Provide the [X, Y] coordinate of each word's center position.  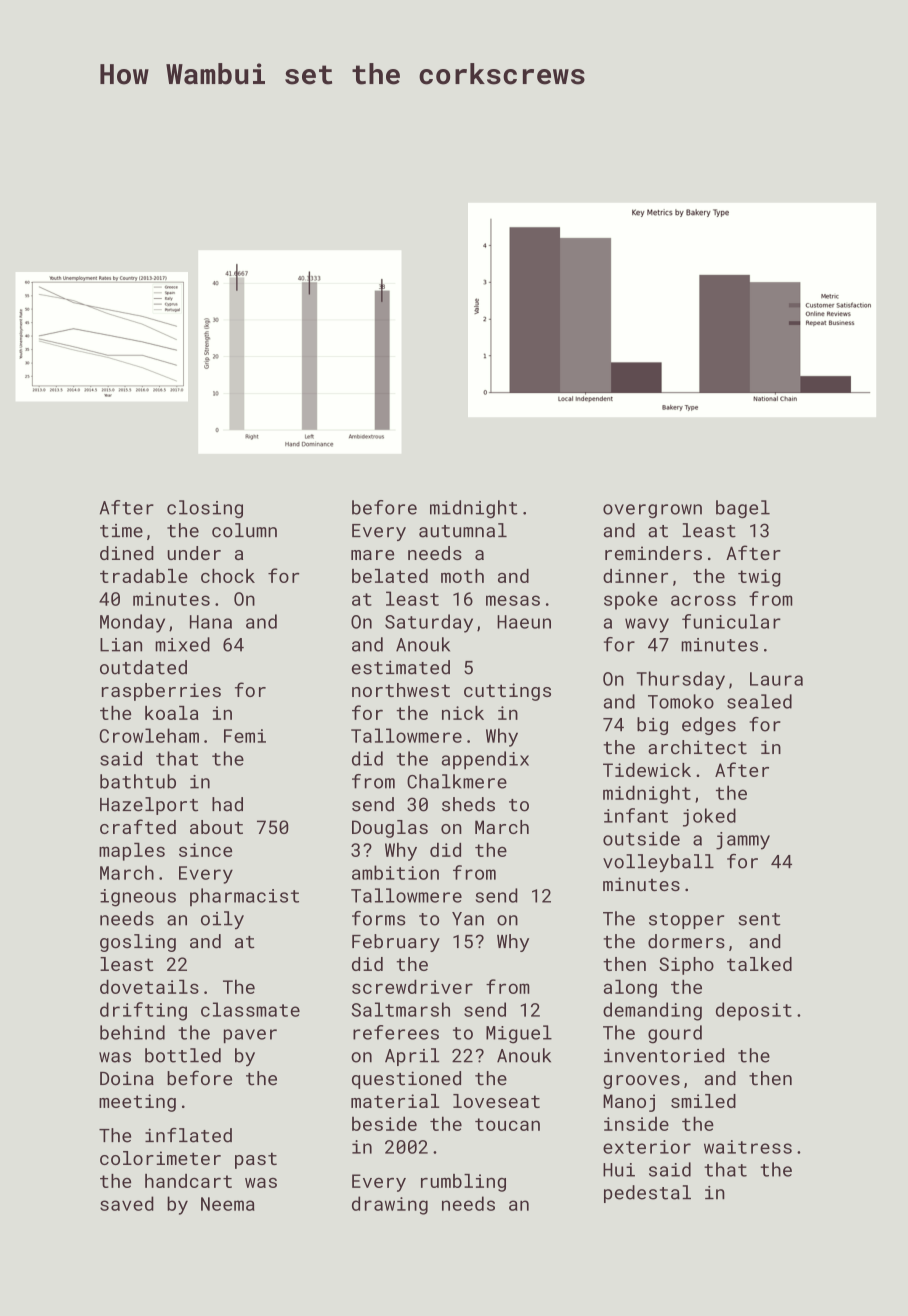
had [227, 804]
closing [205, 509]
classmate [250, 1009]
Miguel [519, 1034]
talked [759, 964]
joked [709, 817]
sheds [468, 804]
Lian [121, 645]
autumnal [463, 530]
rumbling [463, 1183]
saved [127, 1203]
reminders [653, 553]
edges [709, 726]
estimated [401, 667]
